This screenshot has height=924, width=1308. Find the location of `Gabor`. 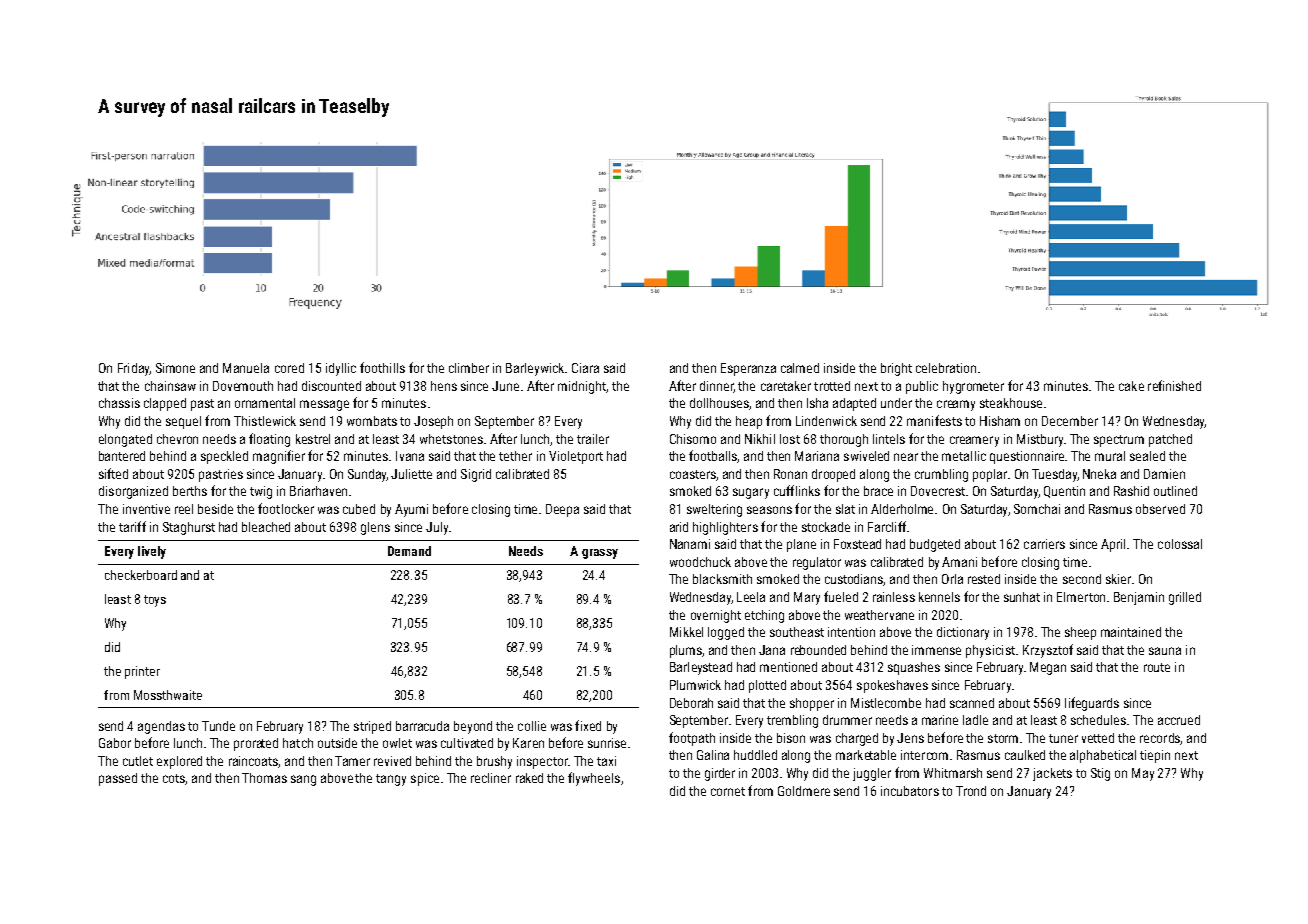

Gabor is located at coordinates (115, 743).
